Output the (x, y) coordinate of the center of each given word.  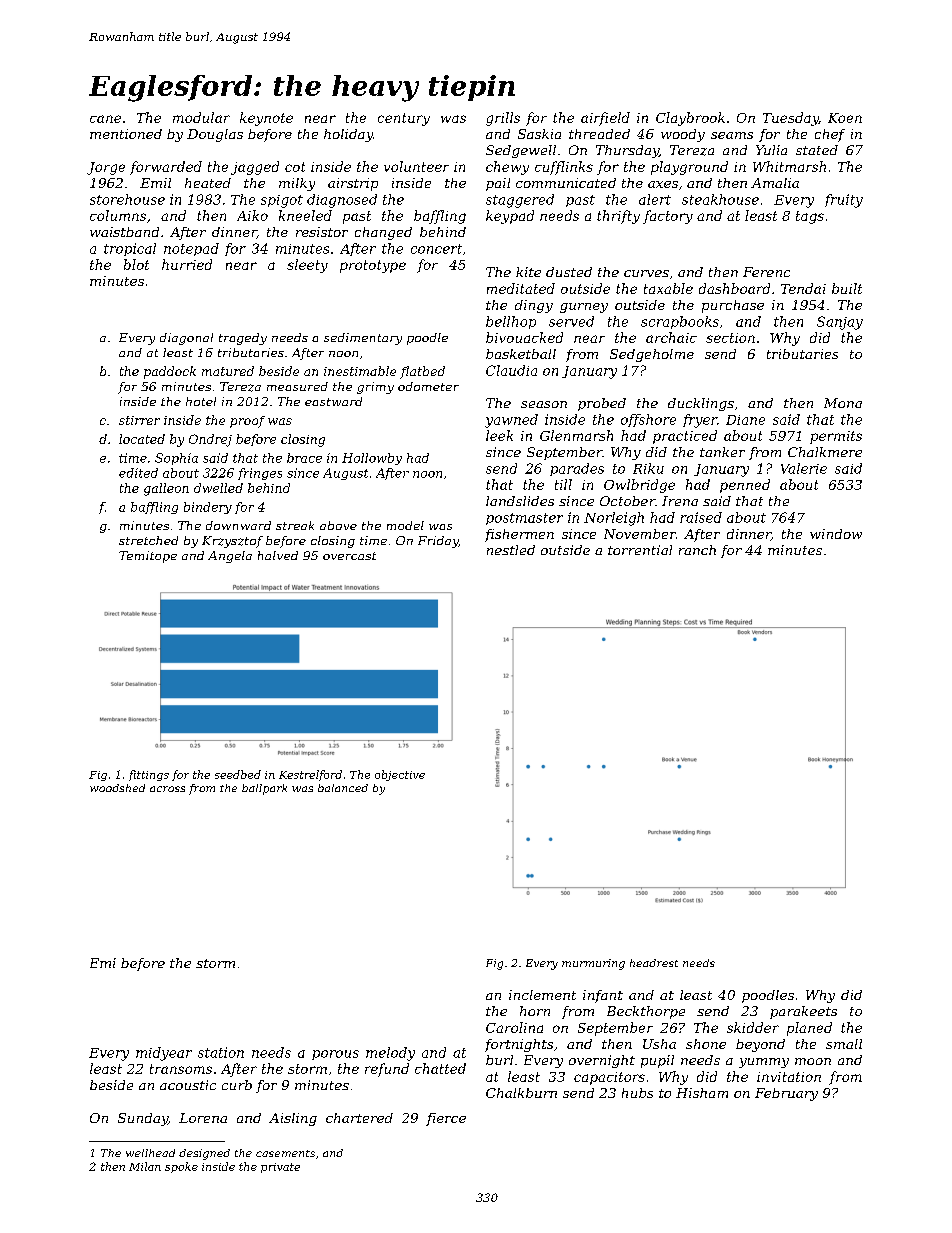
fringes (260, 474)
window (836, 534)
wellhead (150, 1153)
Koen (845, 118)
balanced (343, 788)
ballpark (264, 789)
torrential (640, 550)
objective (400, 775)
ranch (697, 550)
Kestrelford (310, 775)
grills (503, 119)
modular (201, 117)
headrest (654, 963)
